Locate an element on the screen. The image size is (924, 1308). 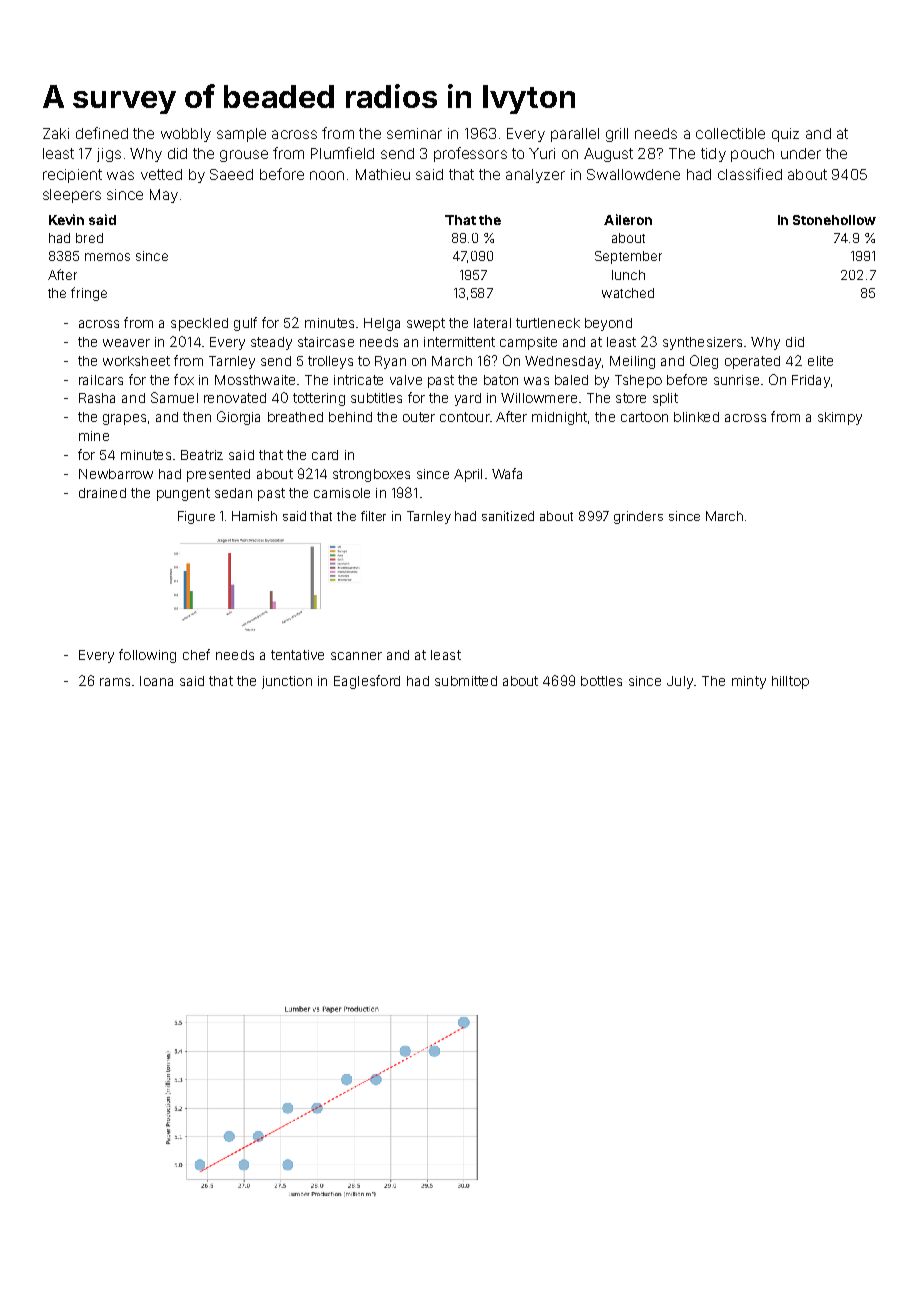
Aileron is located at coordinates (628, 219).
